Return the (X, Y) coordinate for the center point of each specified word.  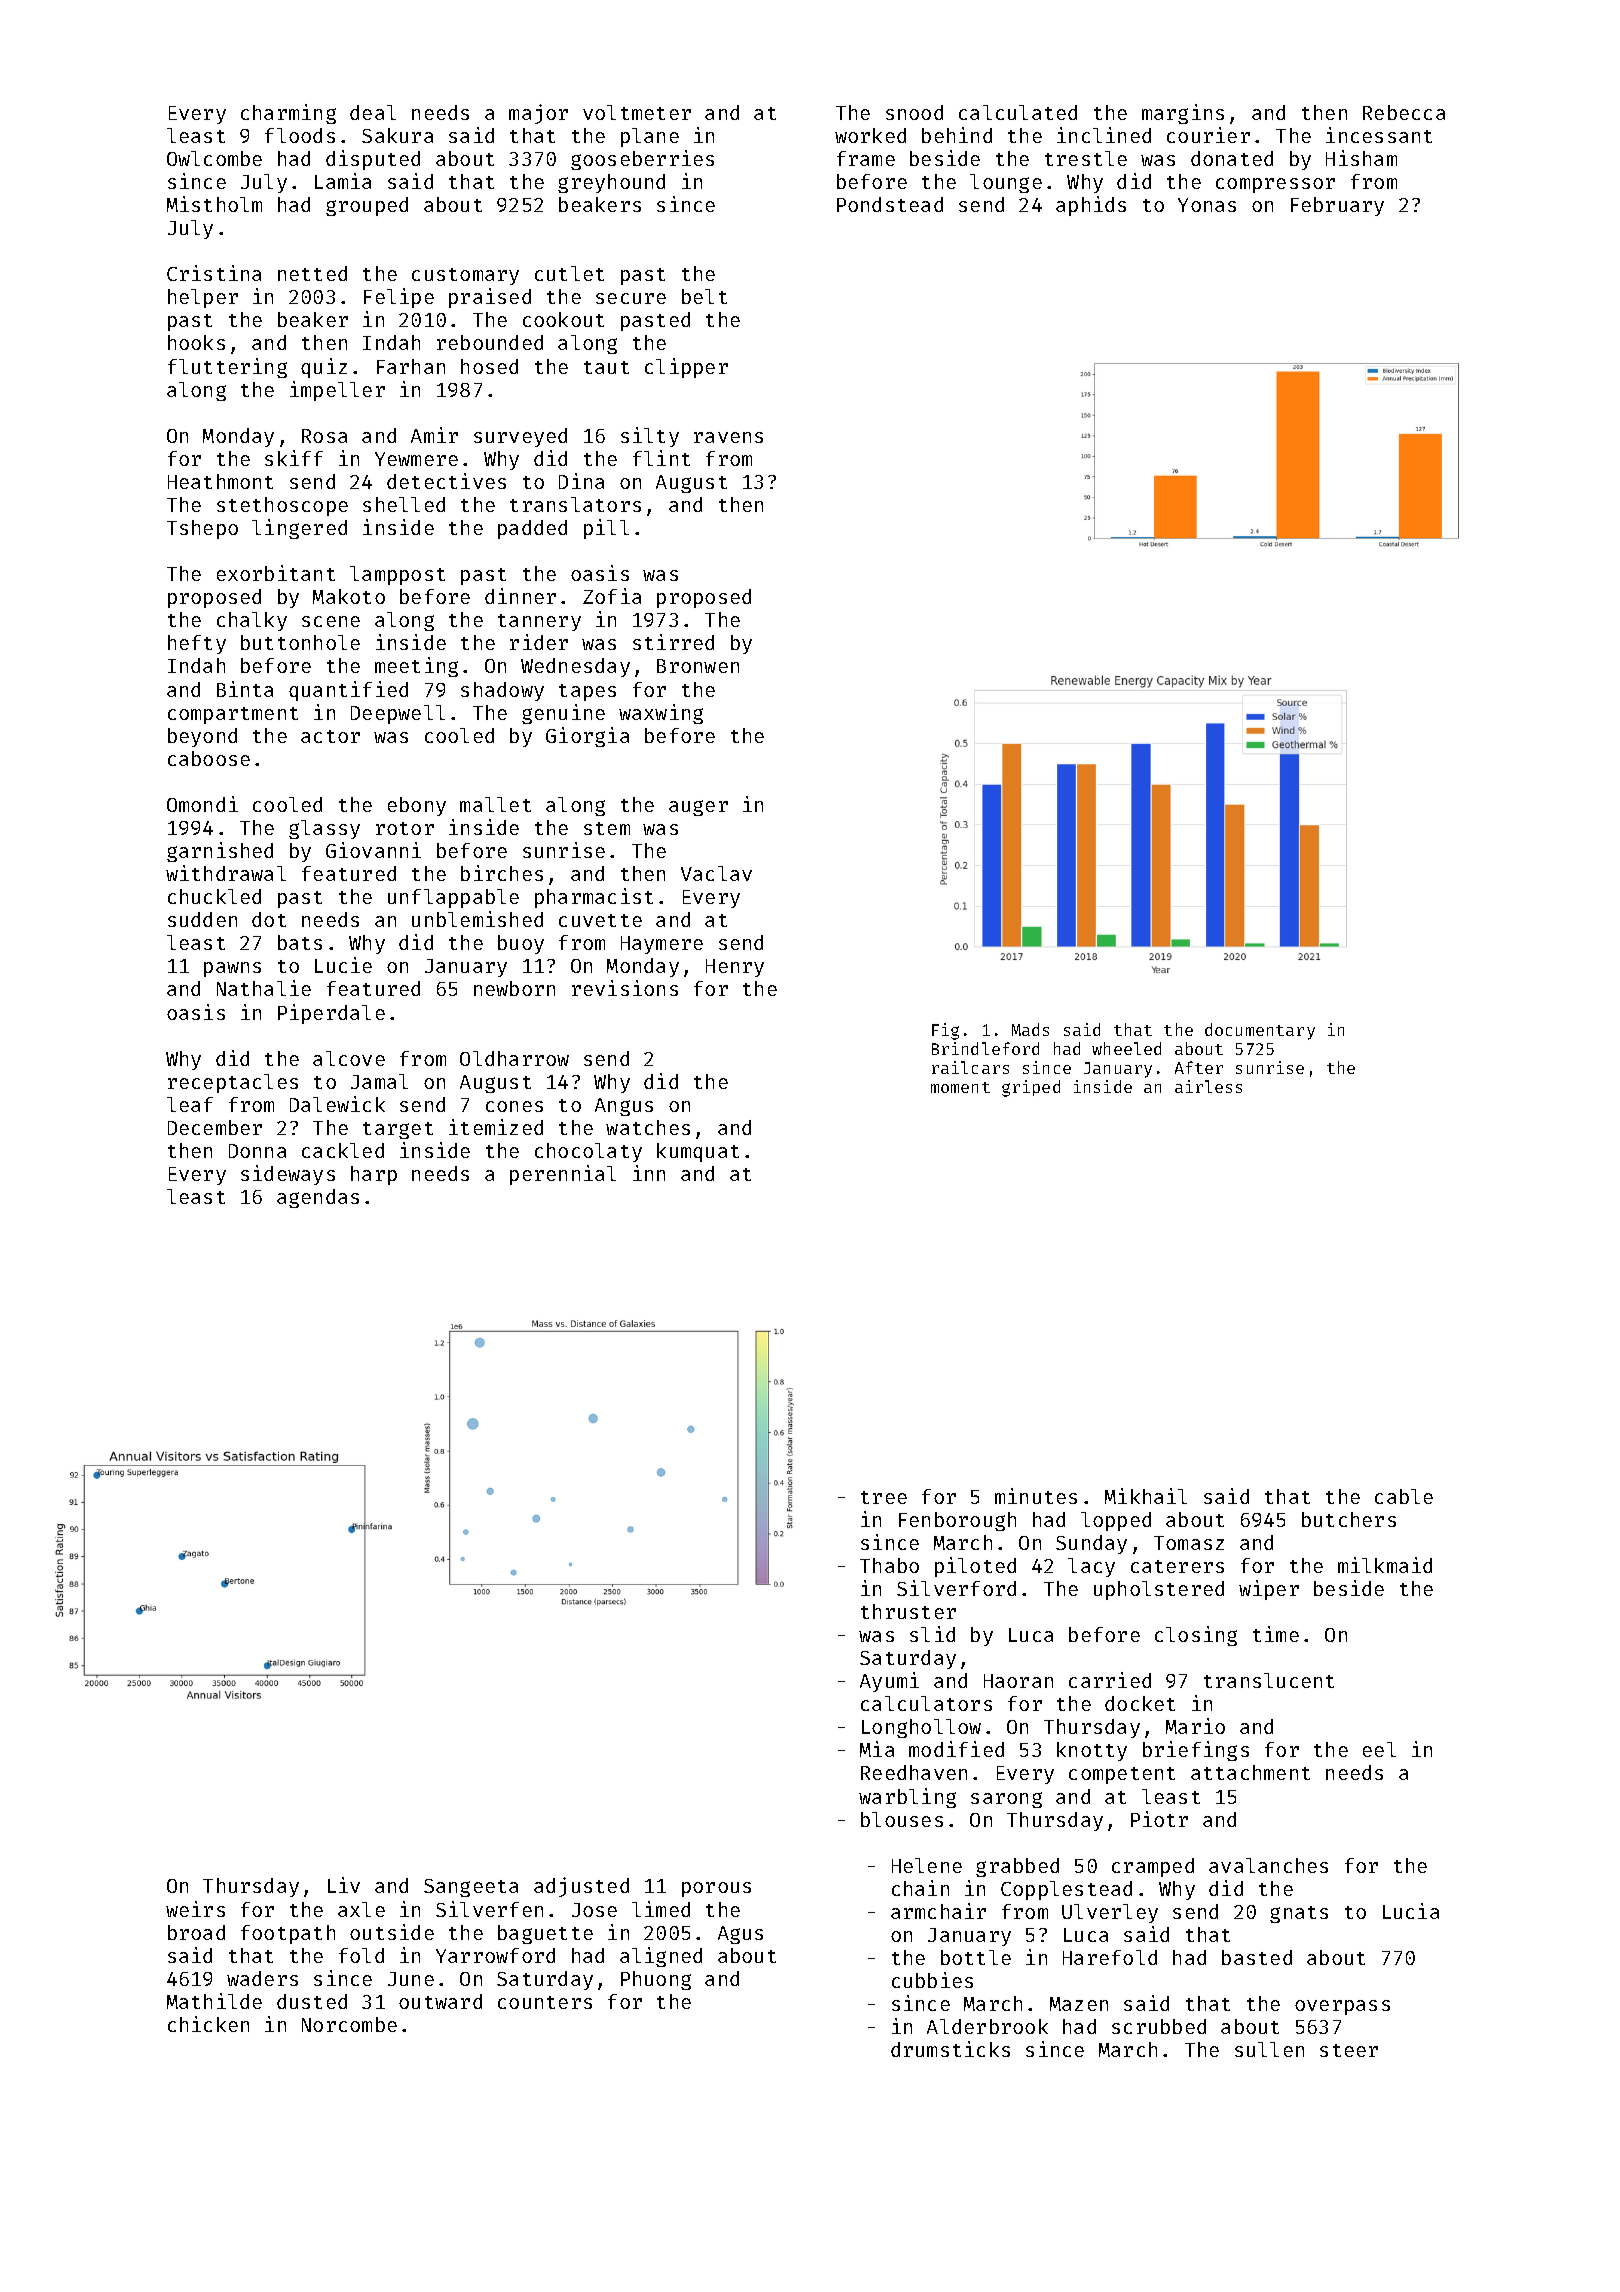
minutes (1036, 1496)
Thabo (889, 1565)
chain (920, 1888)
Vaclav (716, 873)
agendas (318, 1198)
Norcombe (349, 2024)
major (538, 114)
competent (1122, 1775)
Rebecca (1404, 112)
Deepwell (398, 714)
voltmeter (637, 112)
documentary (1260, 1031)
